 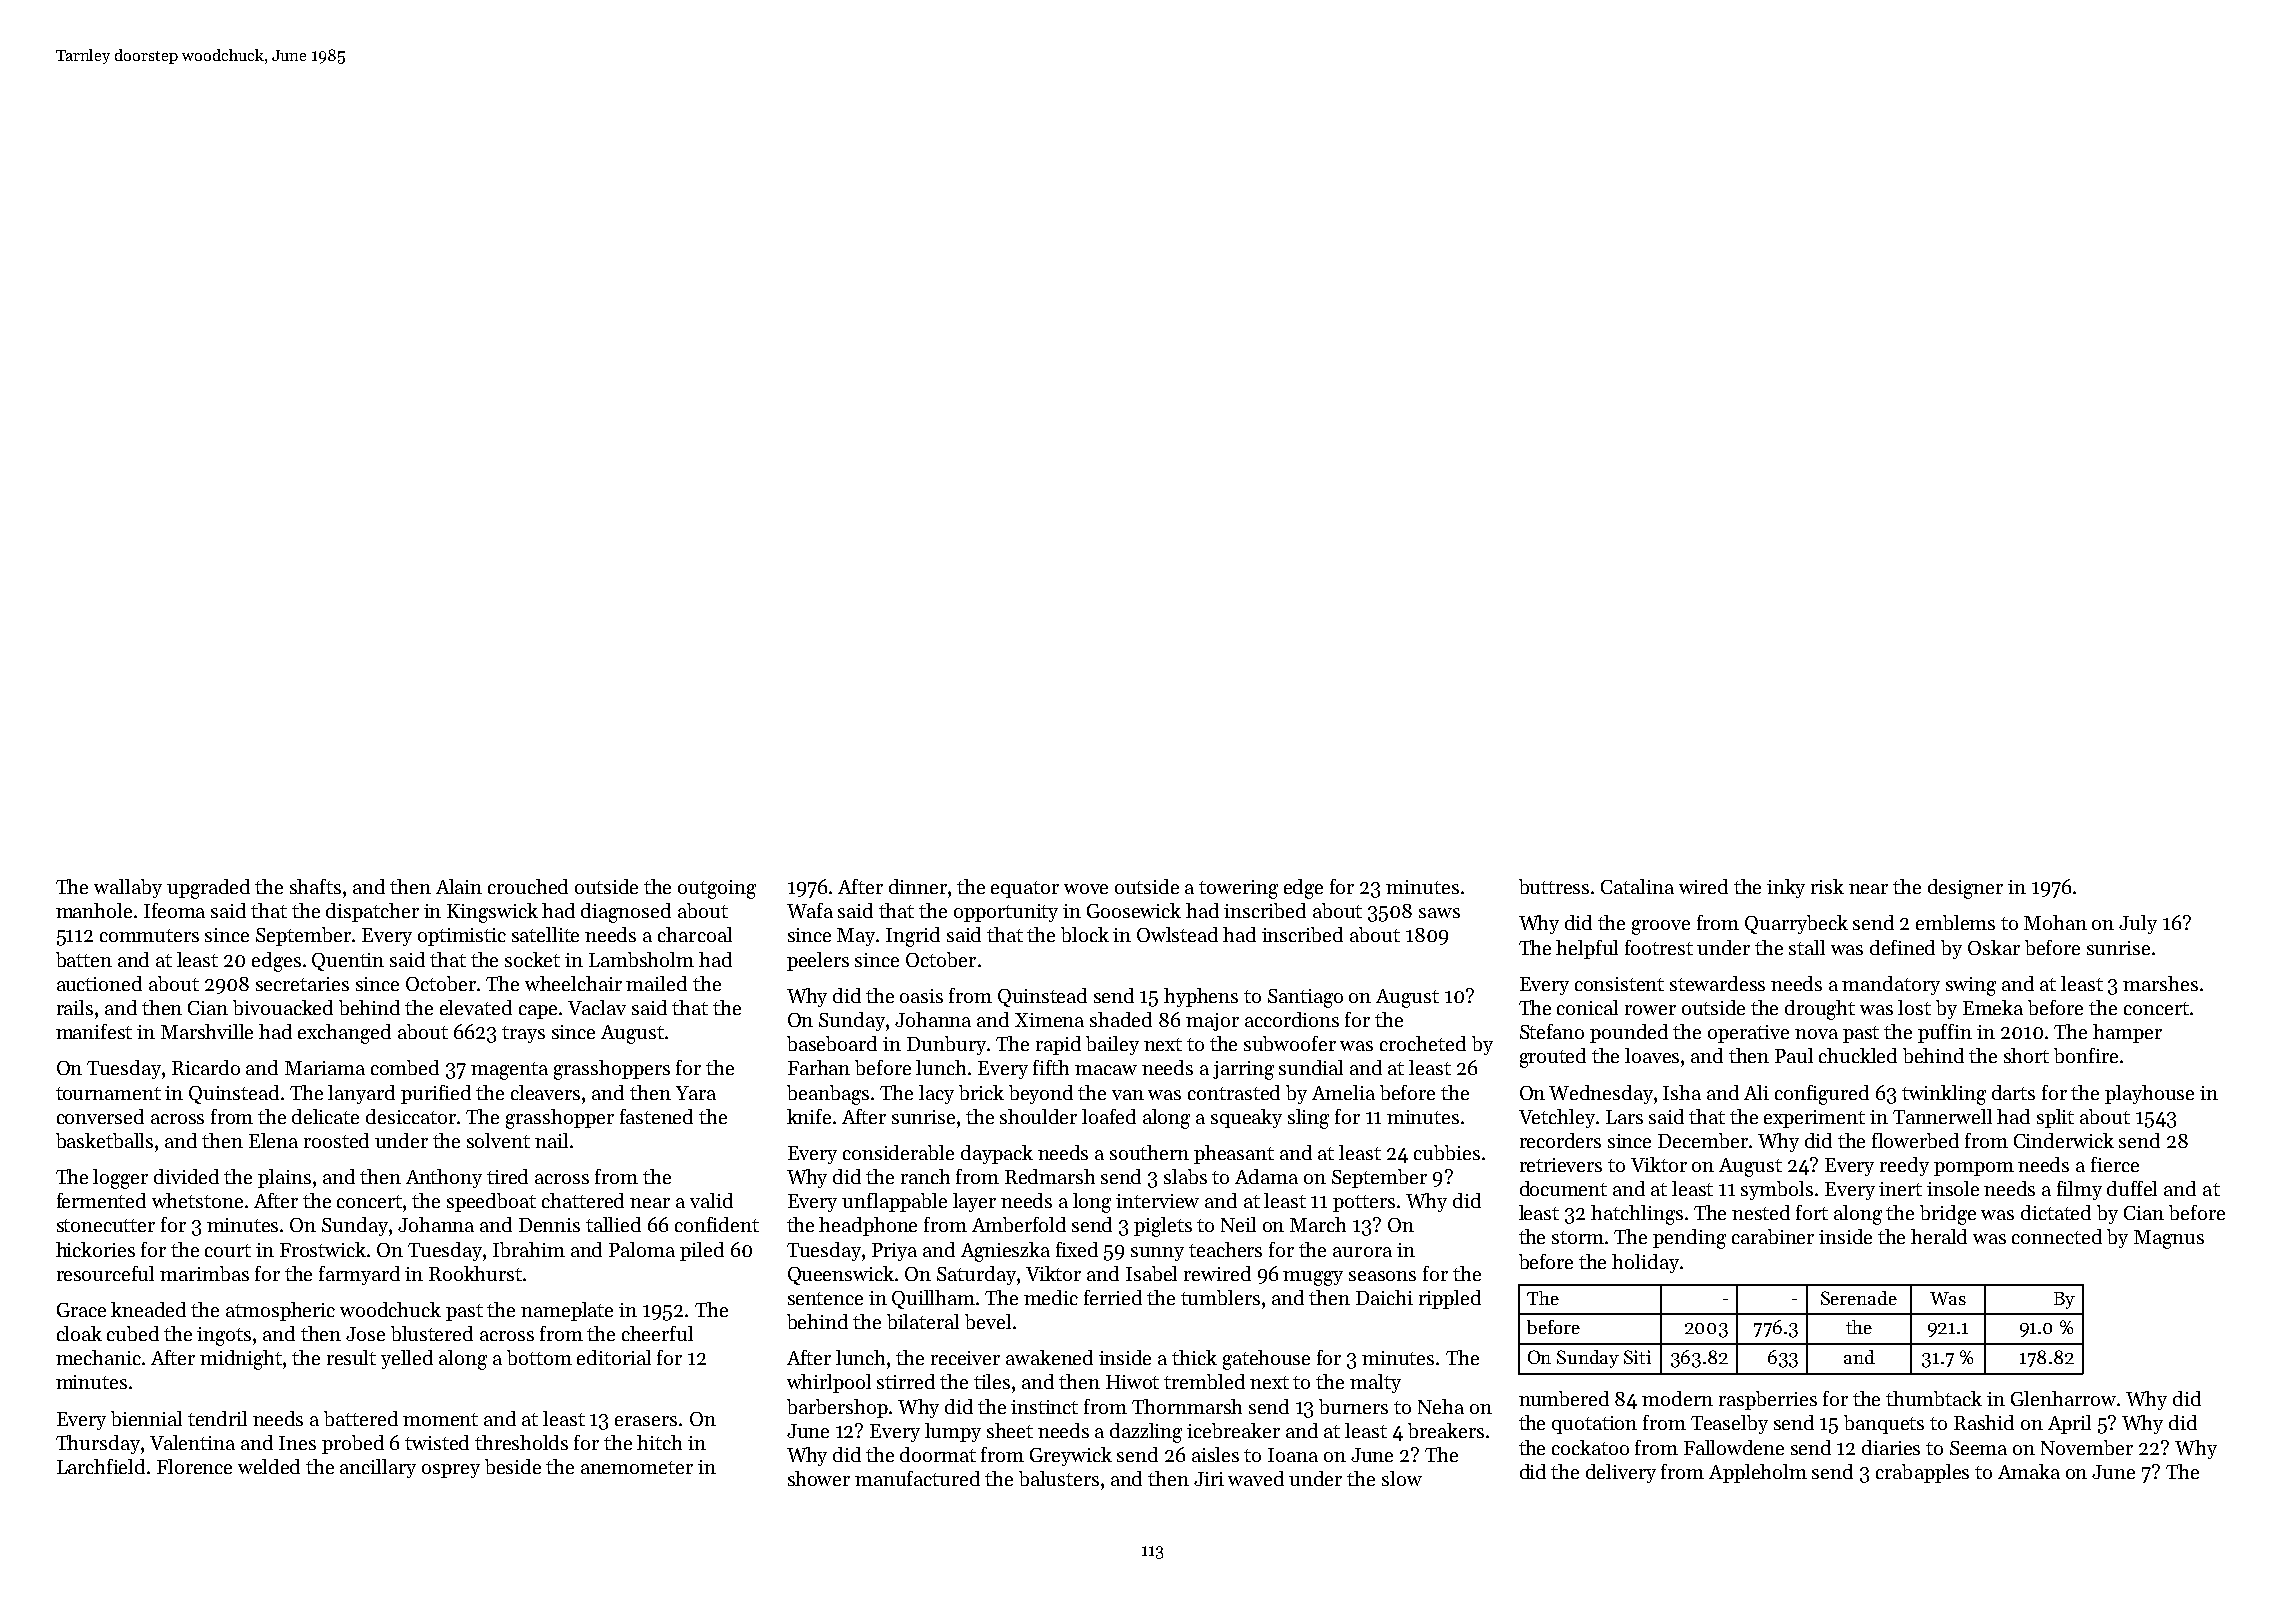 I want to click on designer, so click(x=1965, y=889).
